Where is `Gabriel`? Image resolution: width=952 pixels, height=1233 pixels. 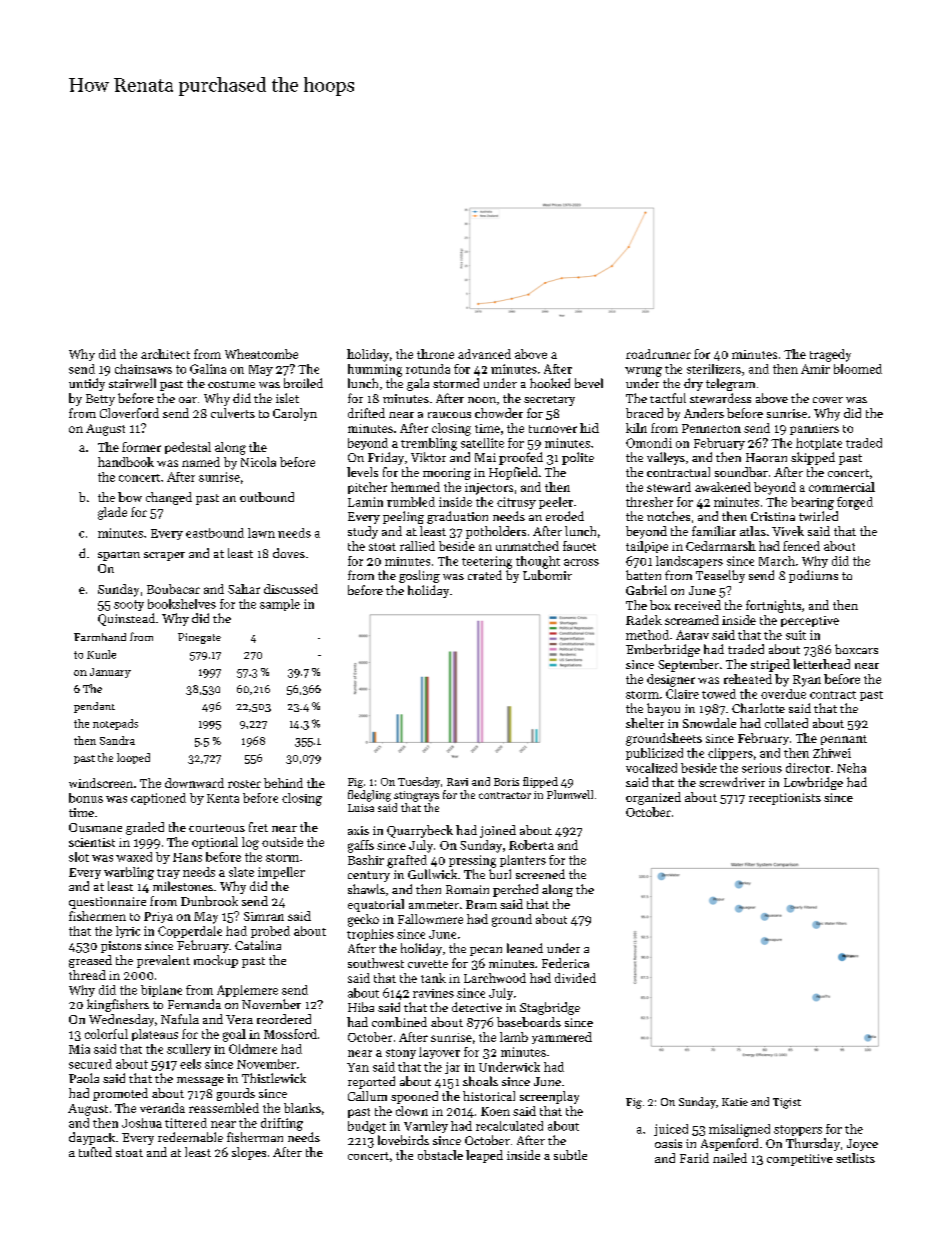
Gabriel is located at coordinates (646, 590).
